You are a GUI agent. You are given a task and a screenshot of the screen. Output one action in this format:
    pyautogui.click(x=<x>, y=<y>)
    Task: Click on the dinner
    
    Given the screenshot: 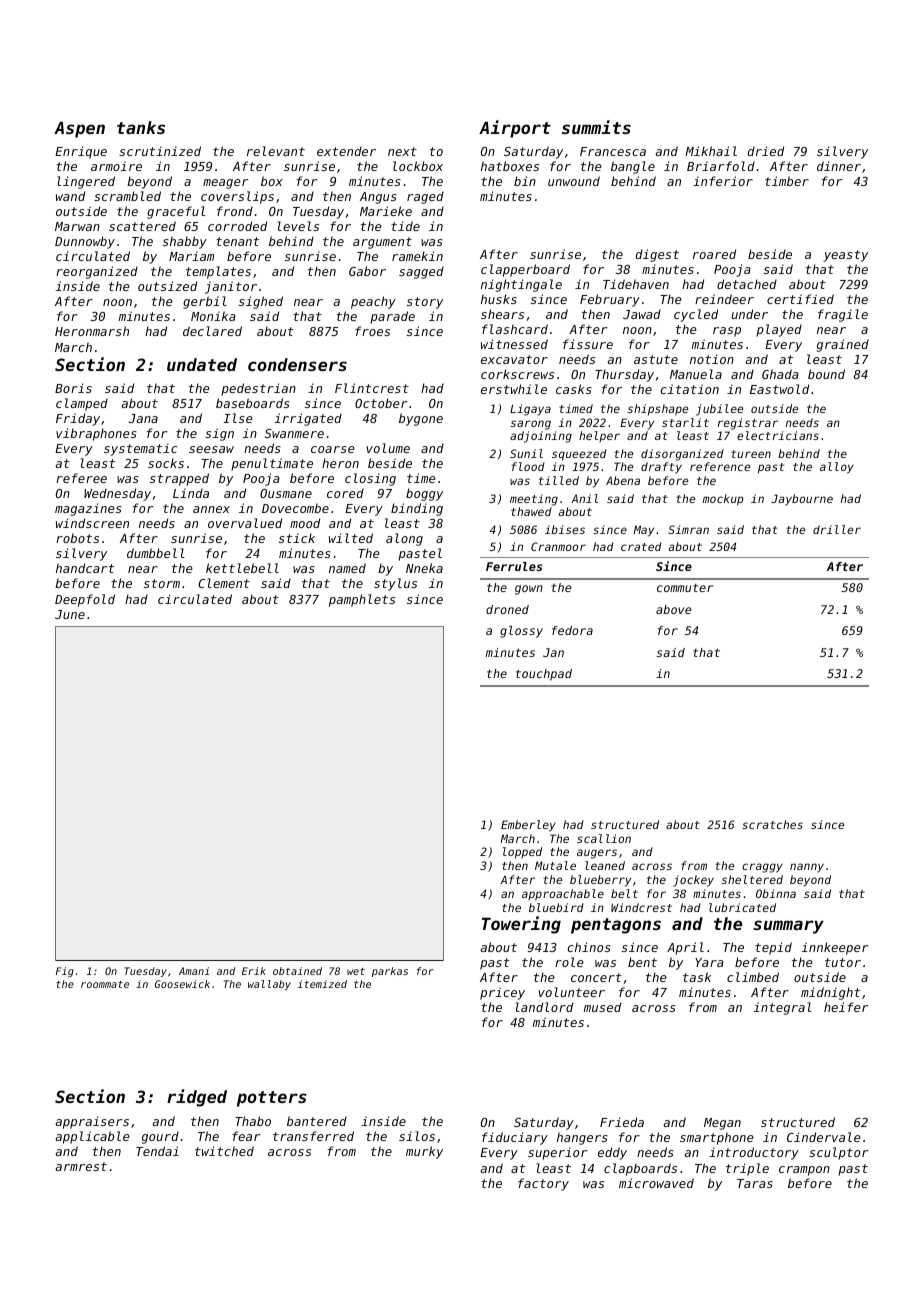 What is the action you would take?
    pyautogui.click(x=839, y=166)
